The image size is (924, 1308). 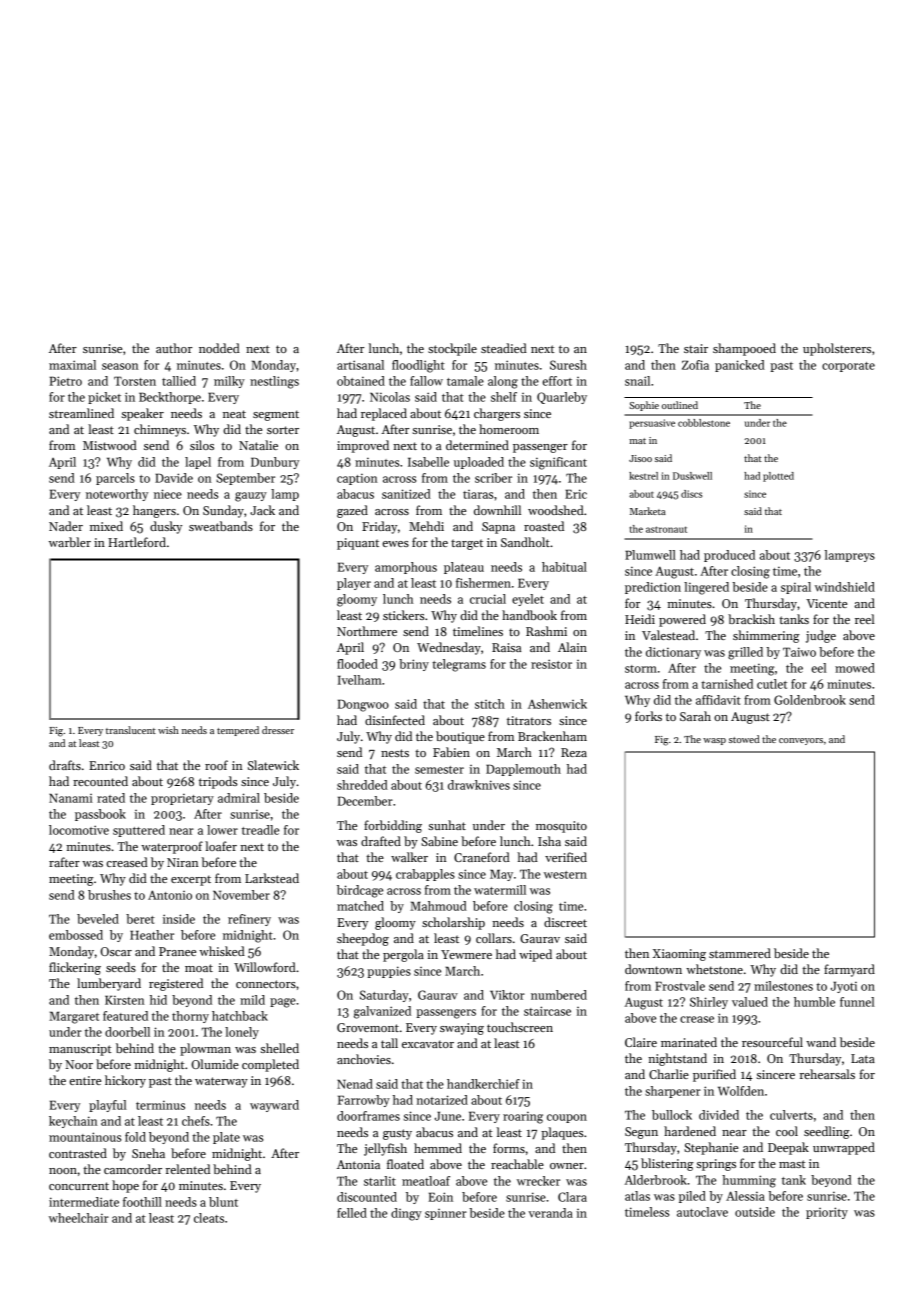 I want to click on mast, so click(x=792, y=1164).
